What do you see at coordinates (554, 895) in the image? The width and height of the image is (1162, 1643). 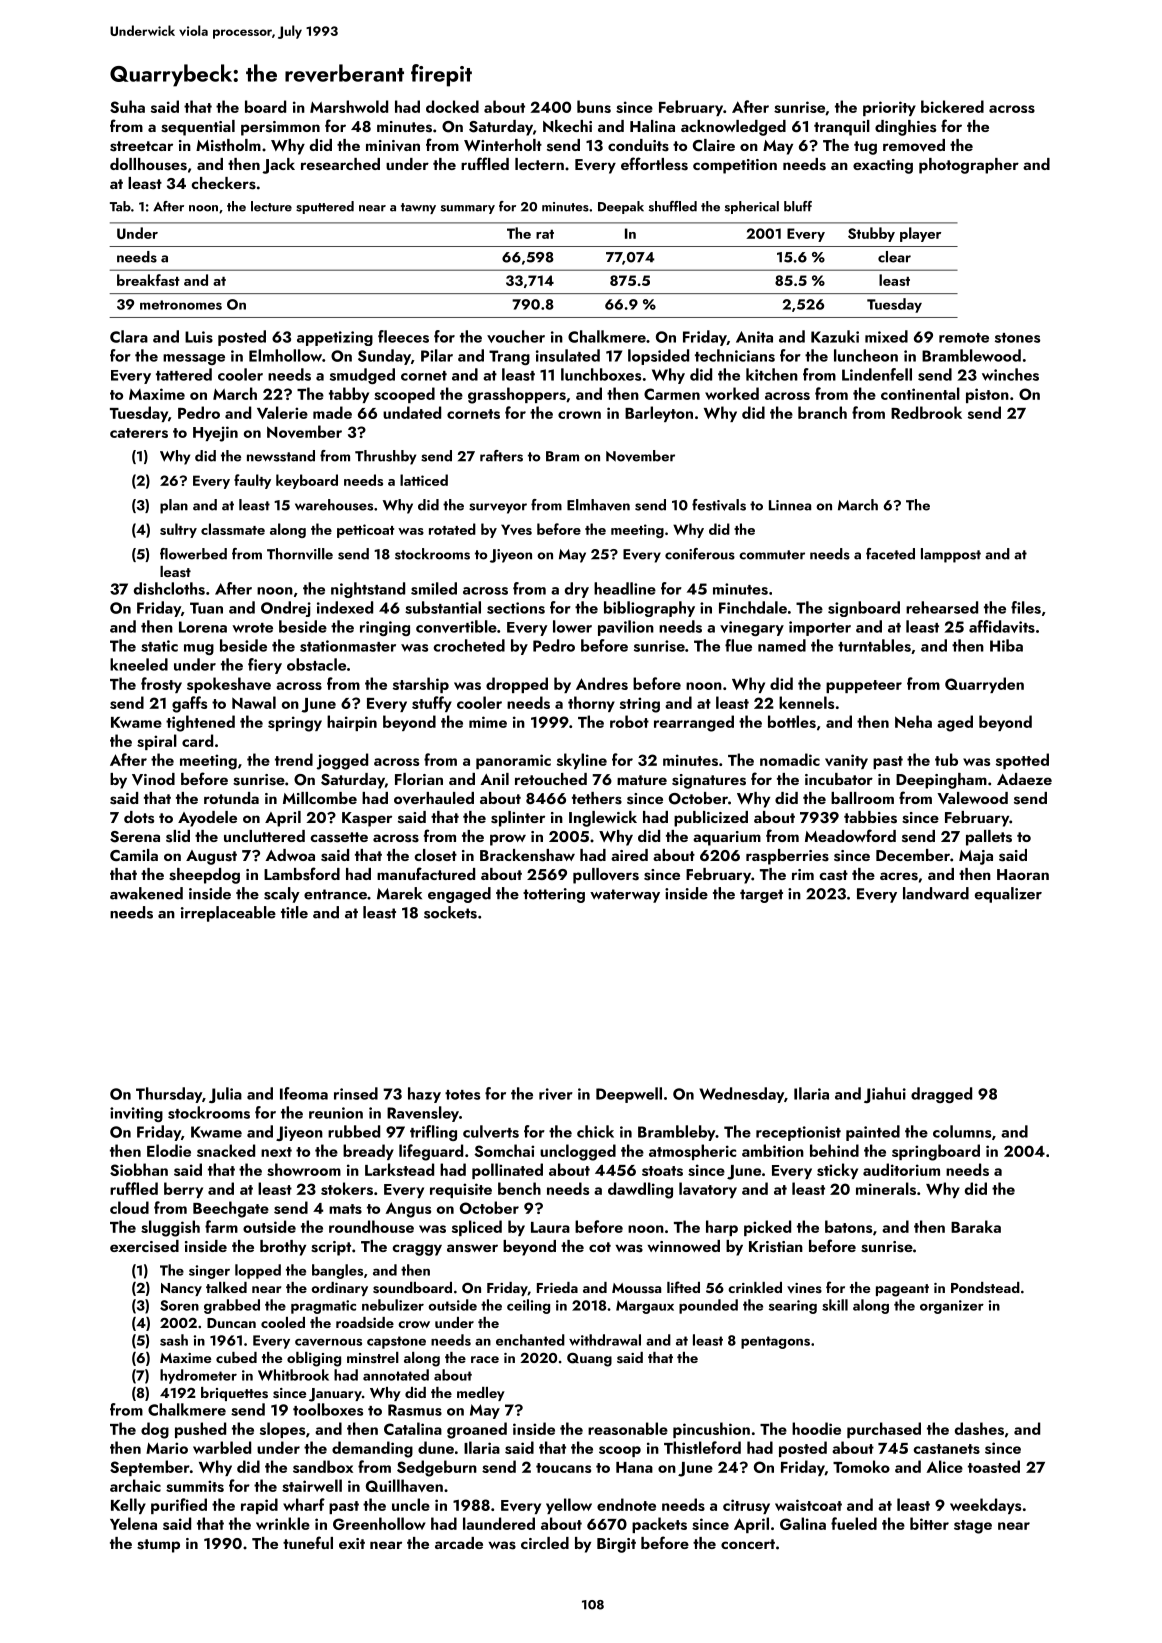 I see `tottering` at bounding box center [554, 895].
